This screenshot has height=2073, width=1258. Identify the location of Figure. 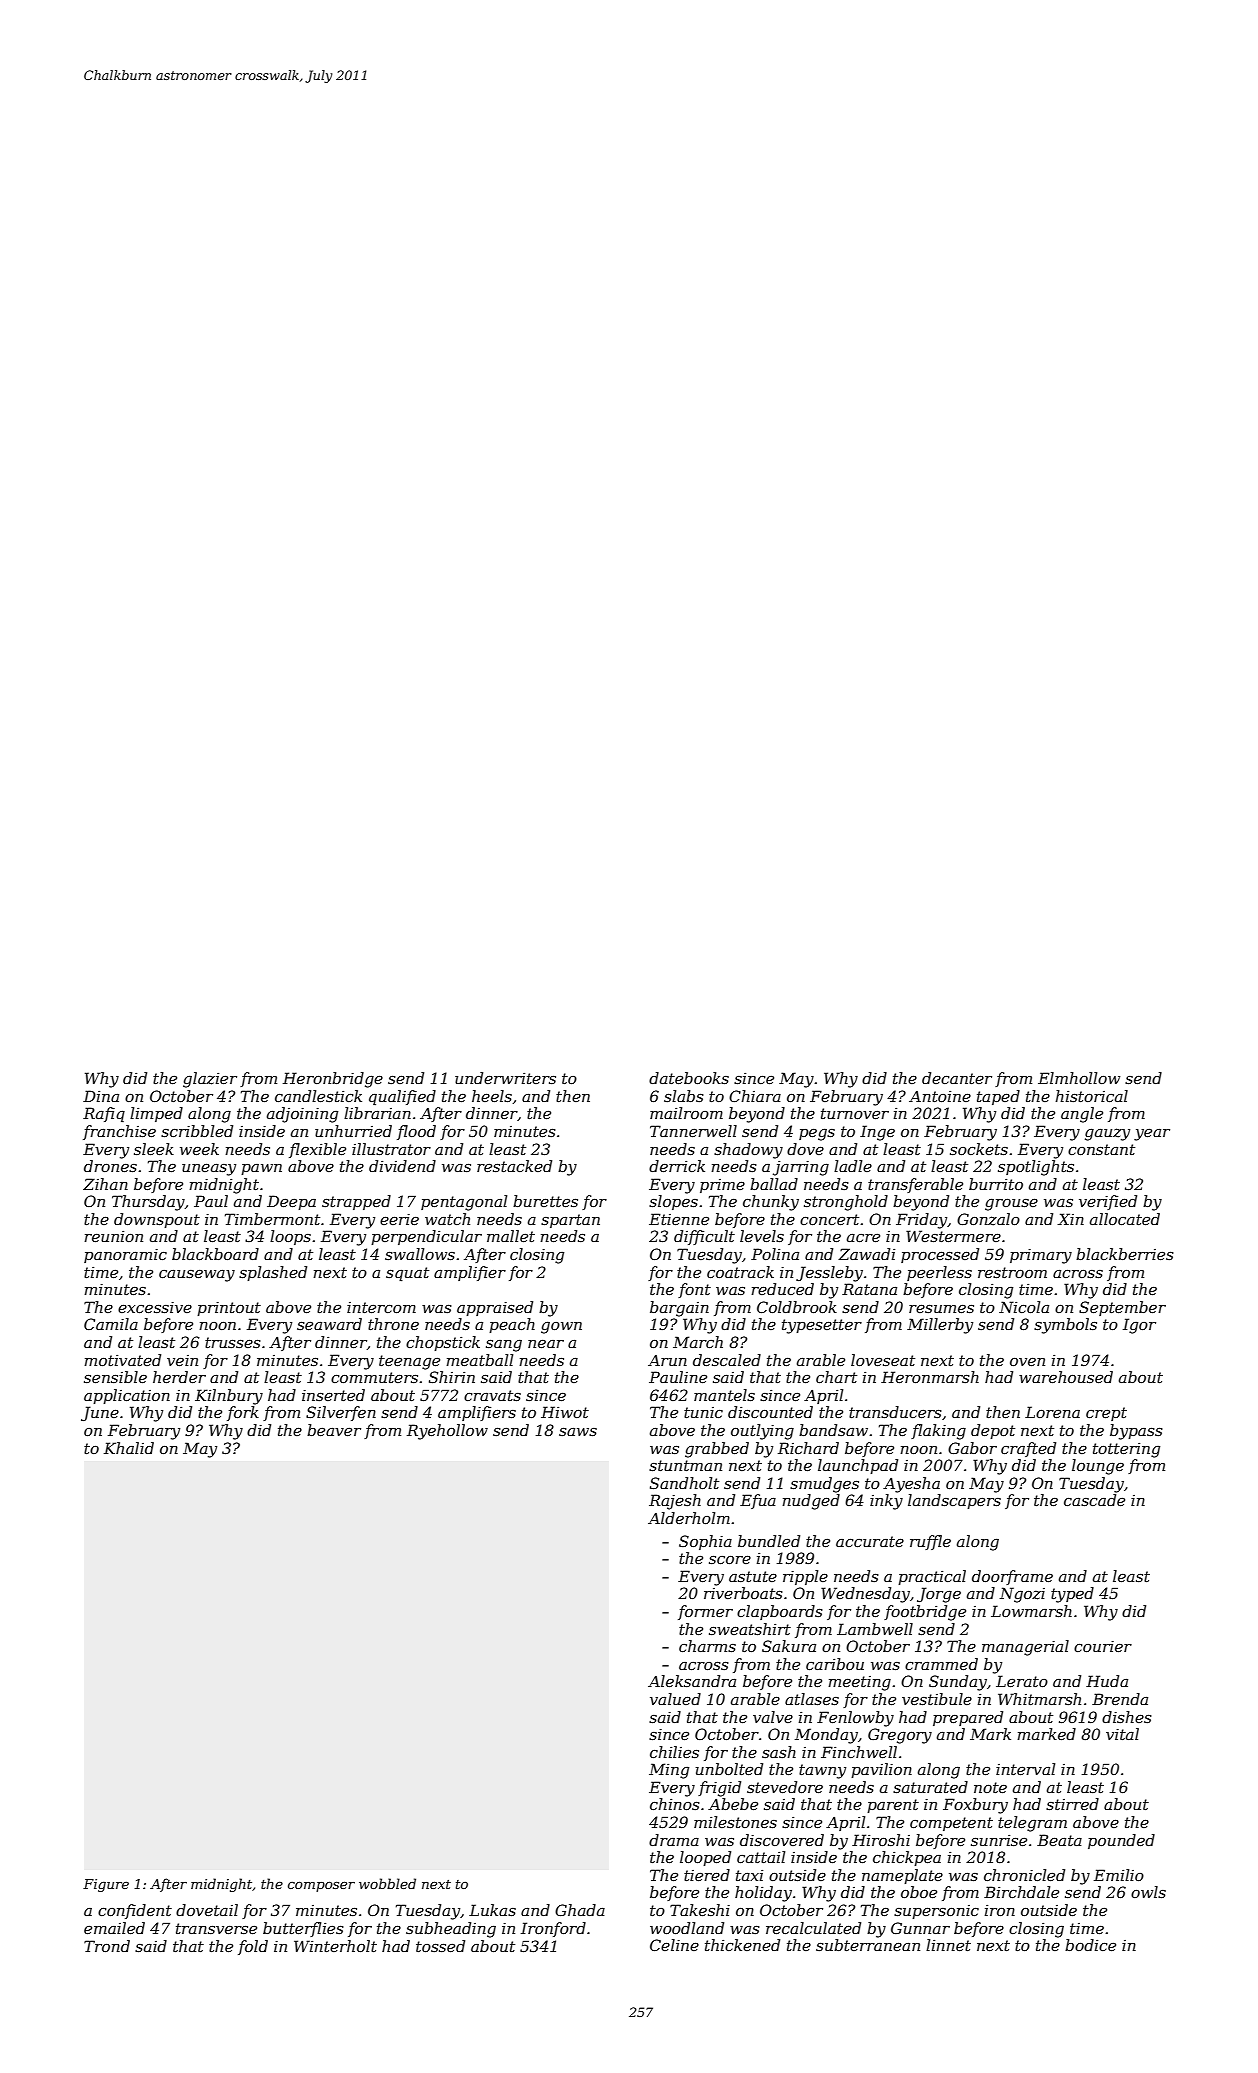
(106, 1885).
